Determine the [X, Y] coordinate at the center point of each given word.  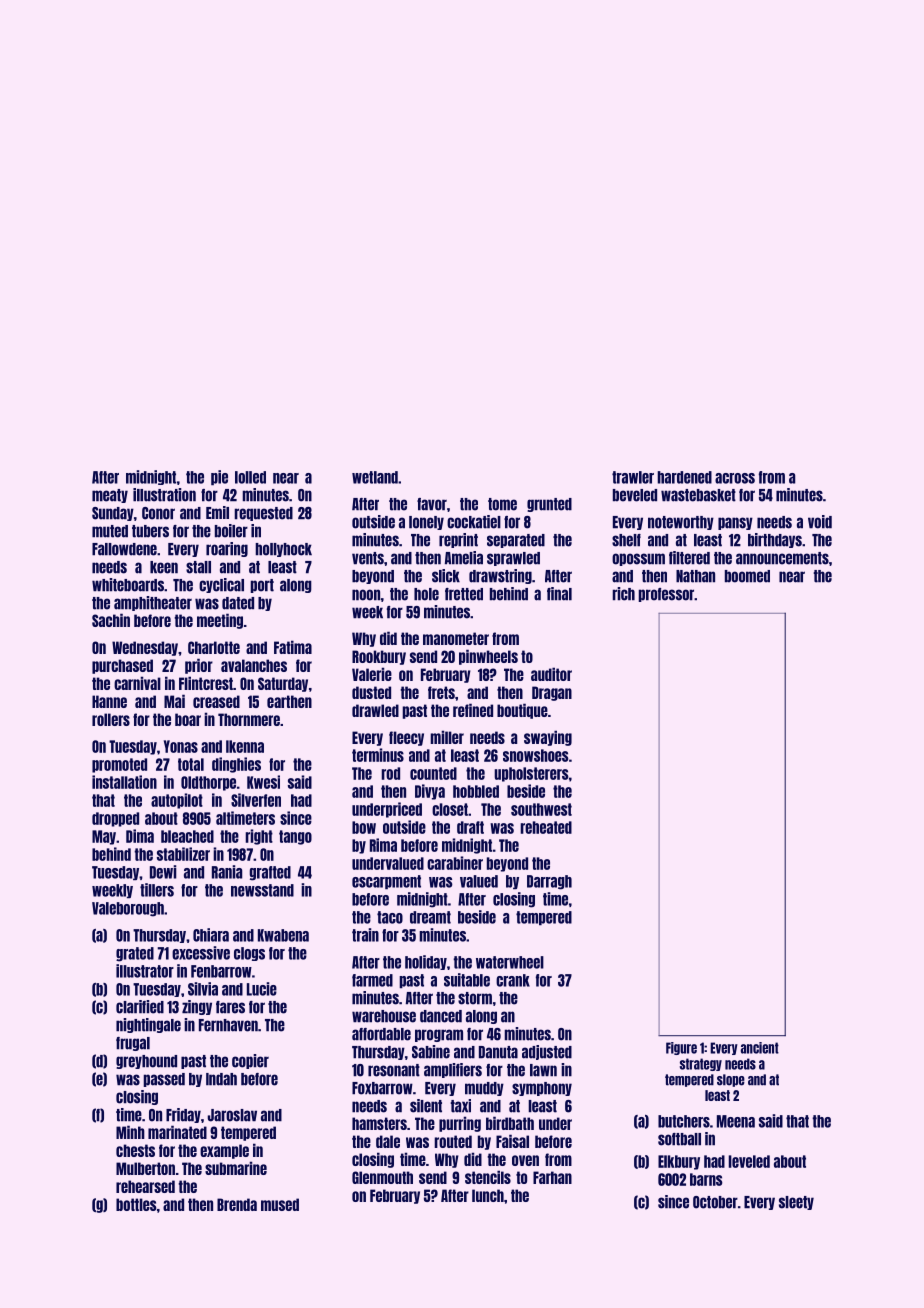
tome [502, 504]
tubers [150, 531]
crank [513, 980]
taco [390, 917]
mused [280, 1204]
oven [525, 1160]
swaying [548, 738]
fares [230, 1007]
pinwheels [488, 657]
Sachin [111, 620]
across [735, 478]
